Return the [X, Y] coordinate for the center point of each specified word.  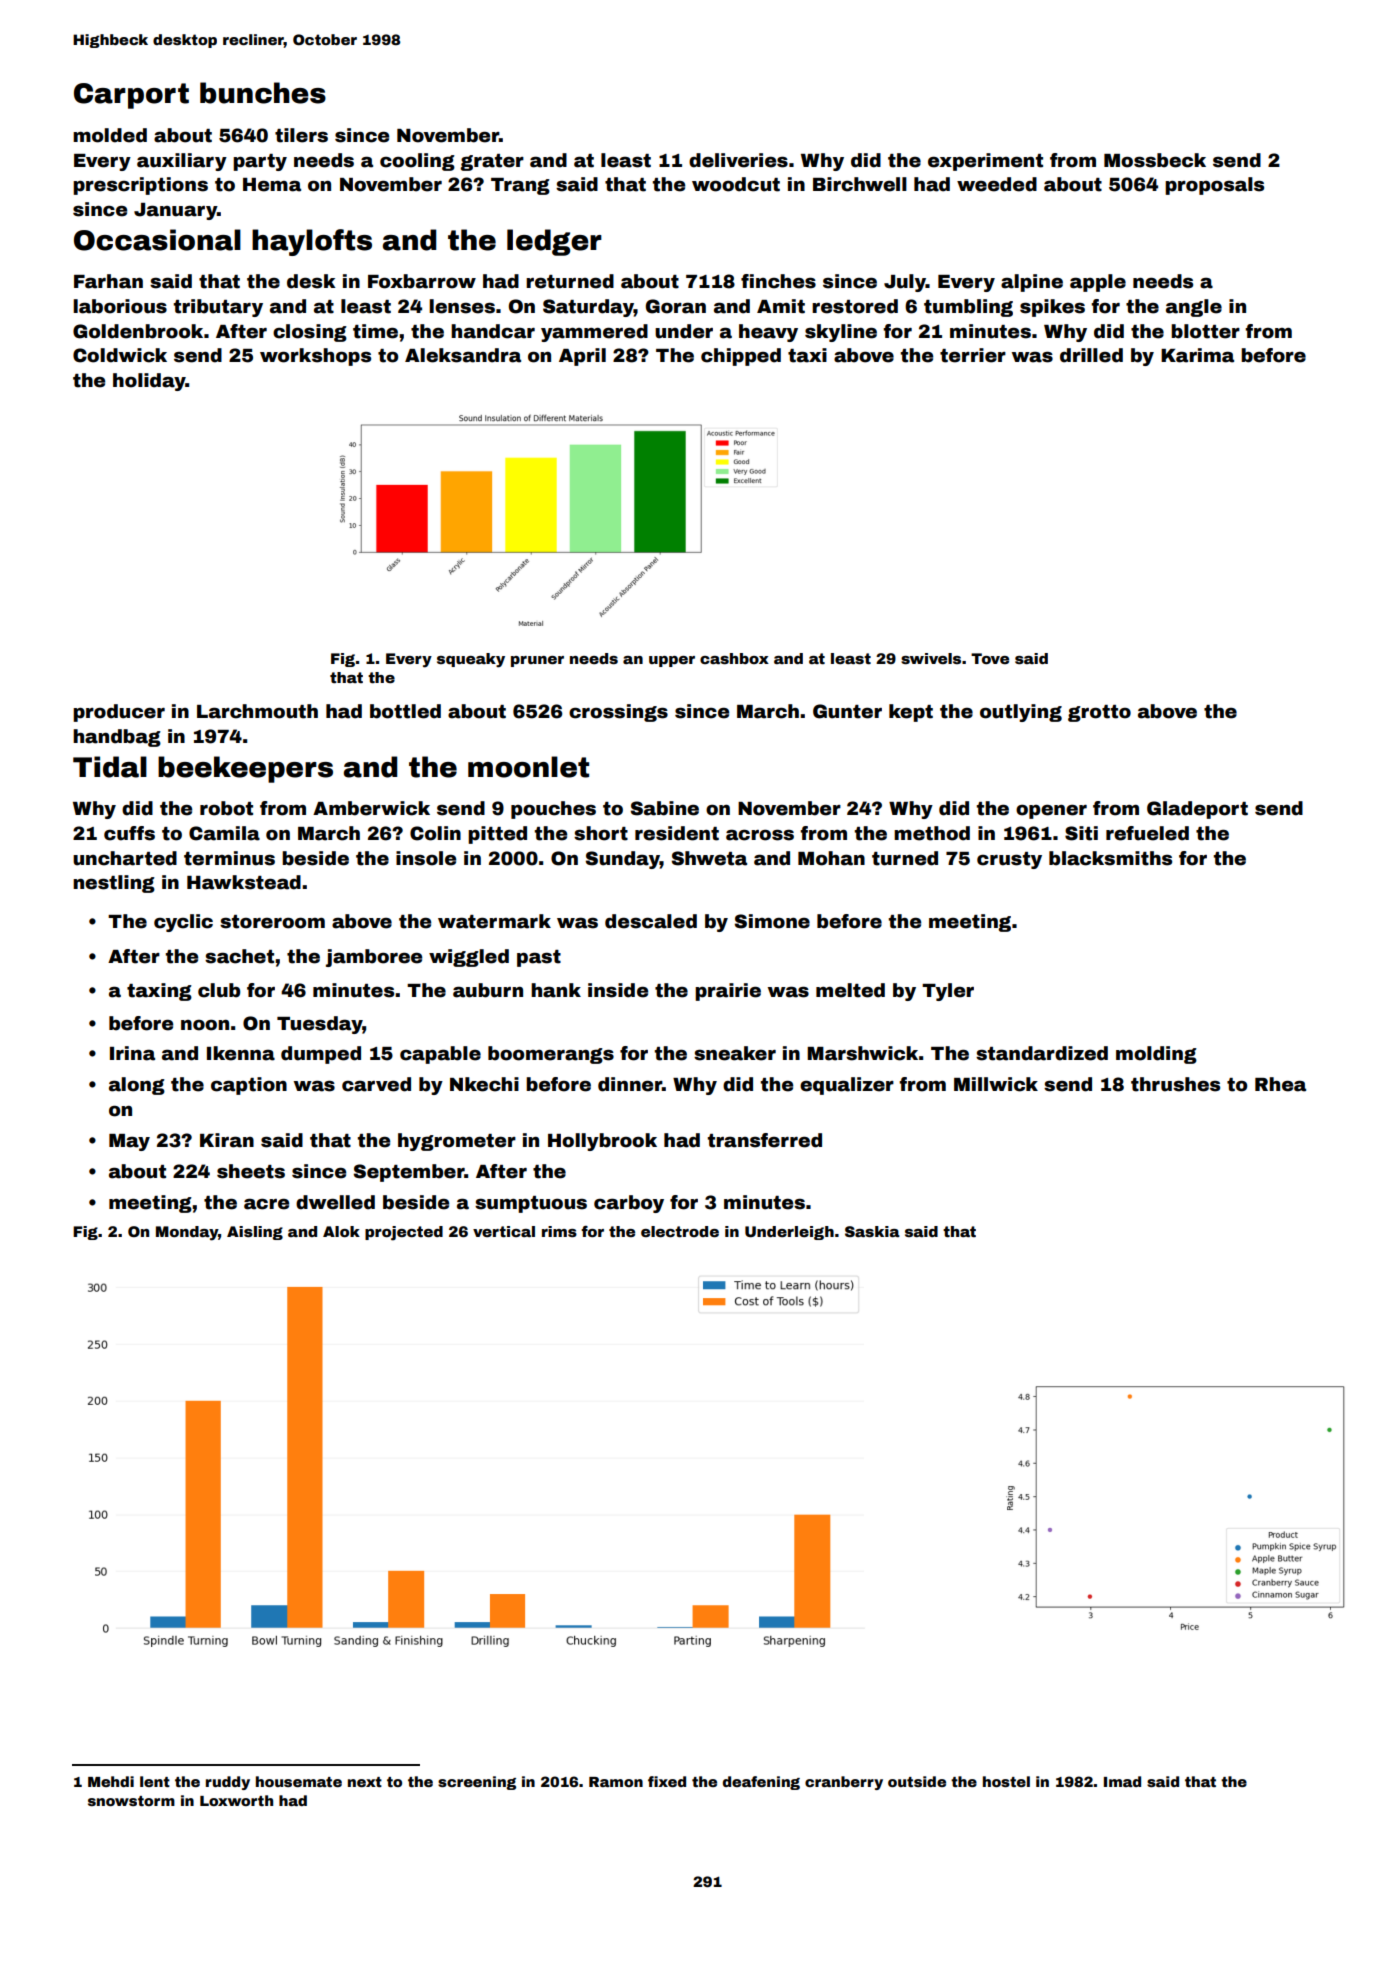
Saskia [872, 1231]
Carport [131, 96]
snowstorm [131, 1801]
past [539, 958]
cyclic [183, 923]
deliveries [738, 160]
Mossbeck [1155, 160]
